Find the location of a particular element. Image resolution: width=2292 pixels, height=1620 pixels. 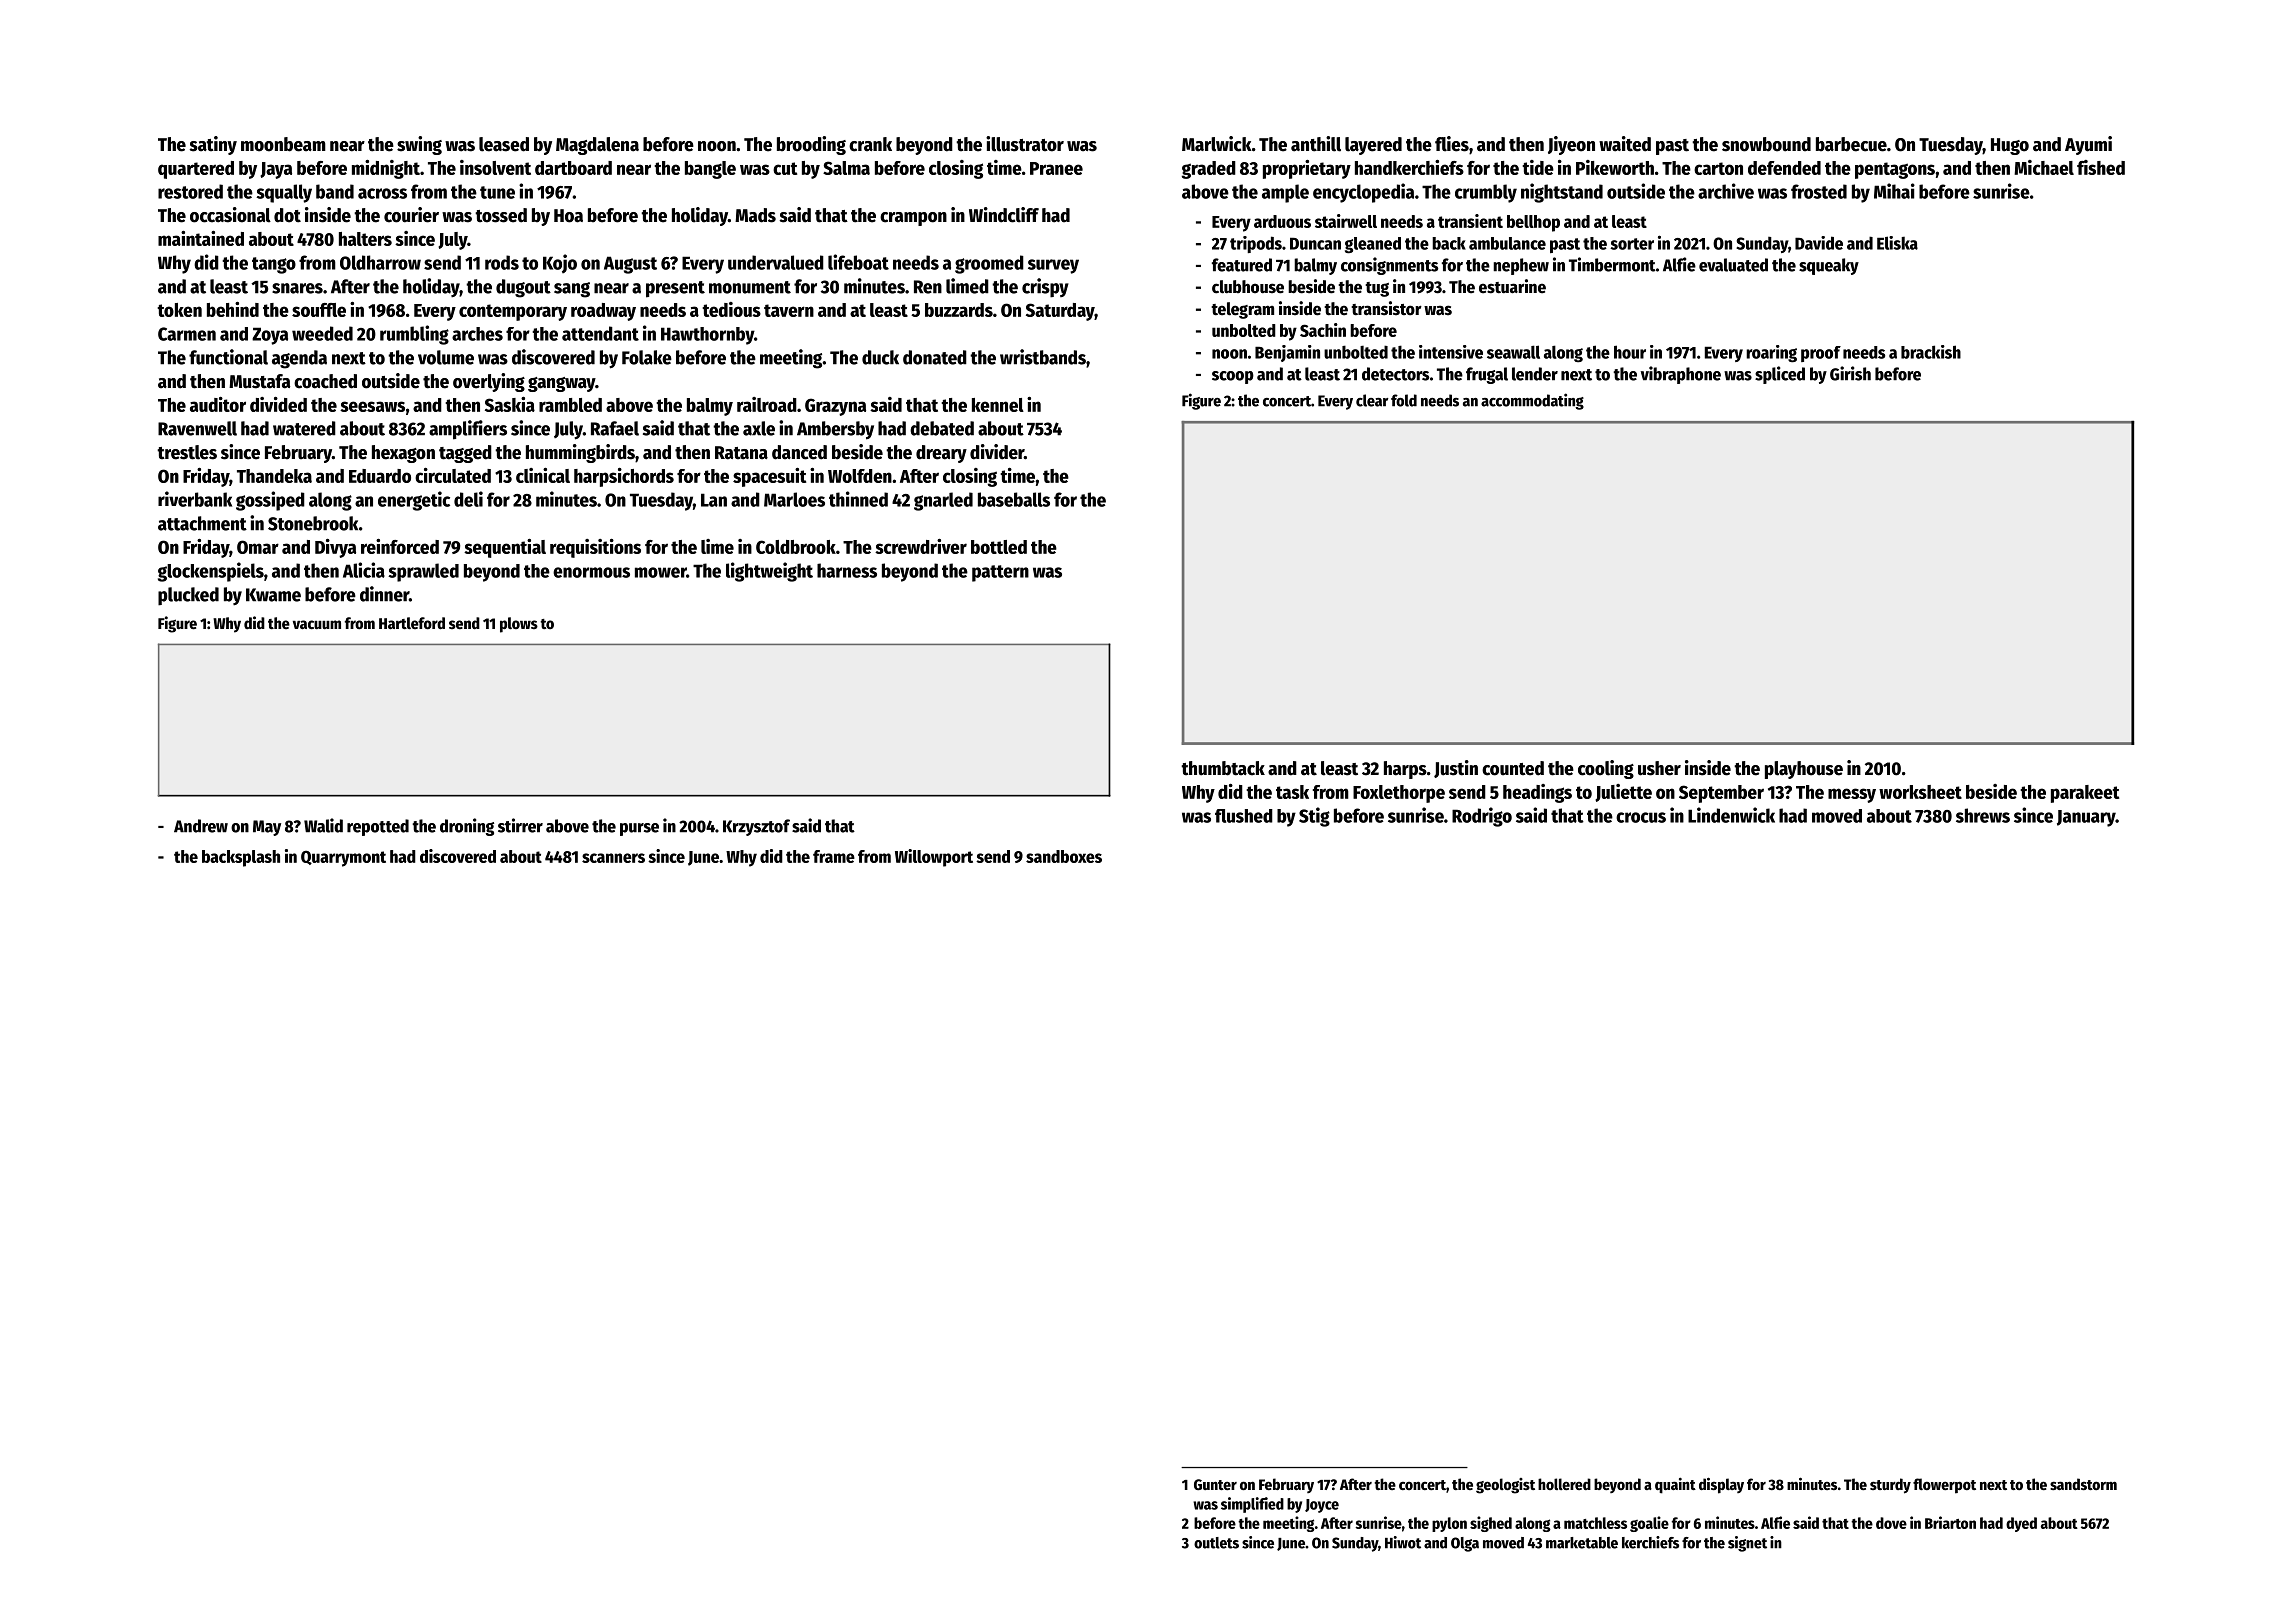

Hartleford is located at coordinates (412, 623).
